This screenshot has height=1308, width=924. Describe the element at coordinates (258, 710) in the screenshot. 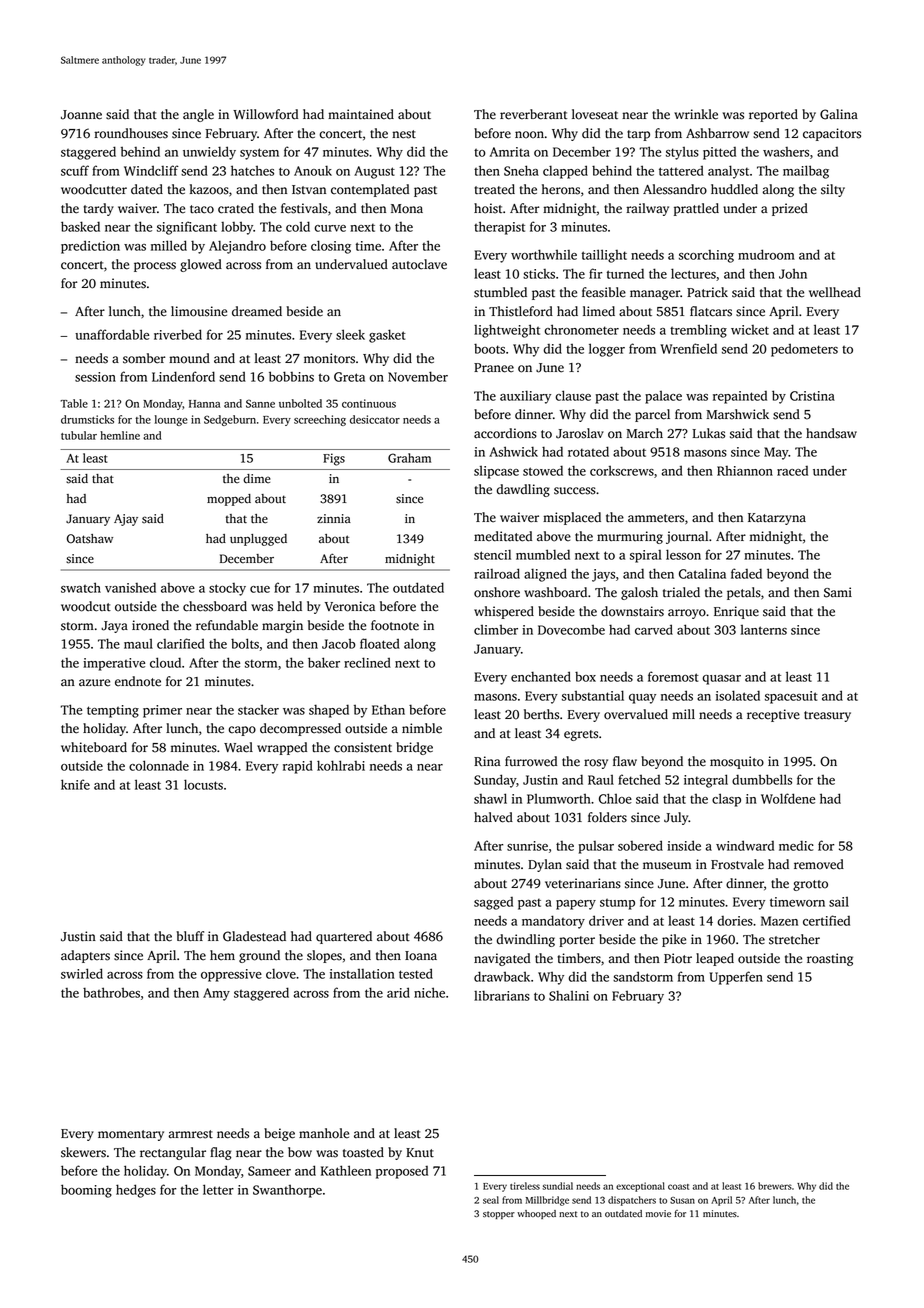

I see `stacker` at that location.
